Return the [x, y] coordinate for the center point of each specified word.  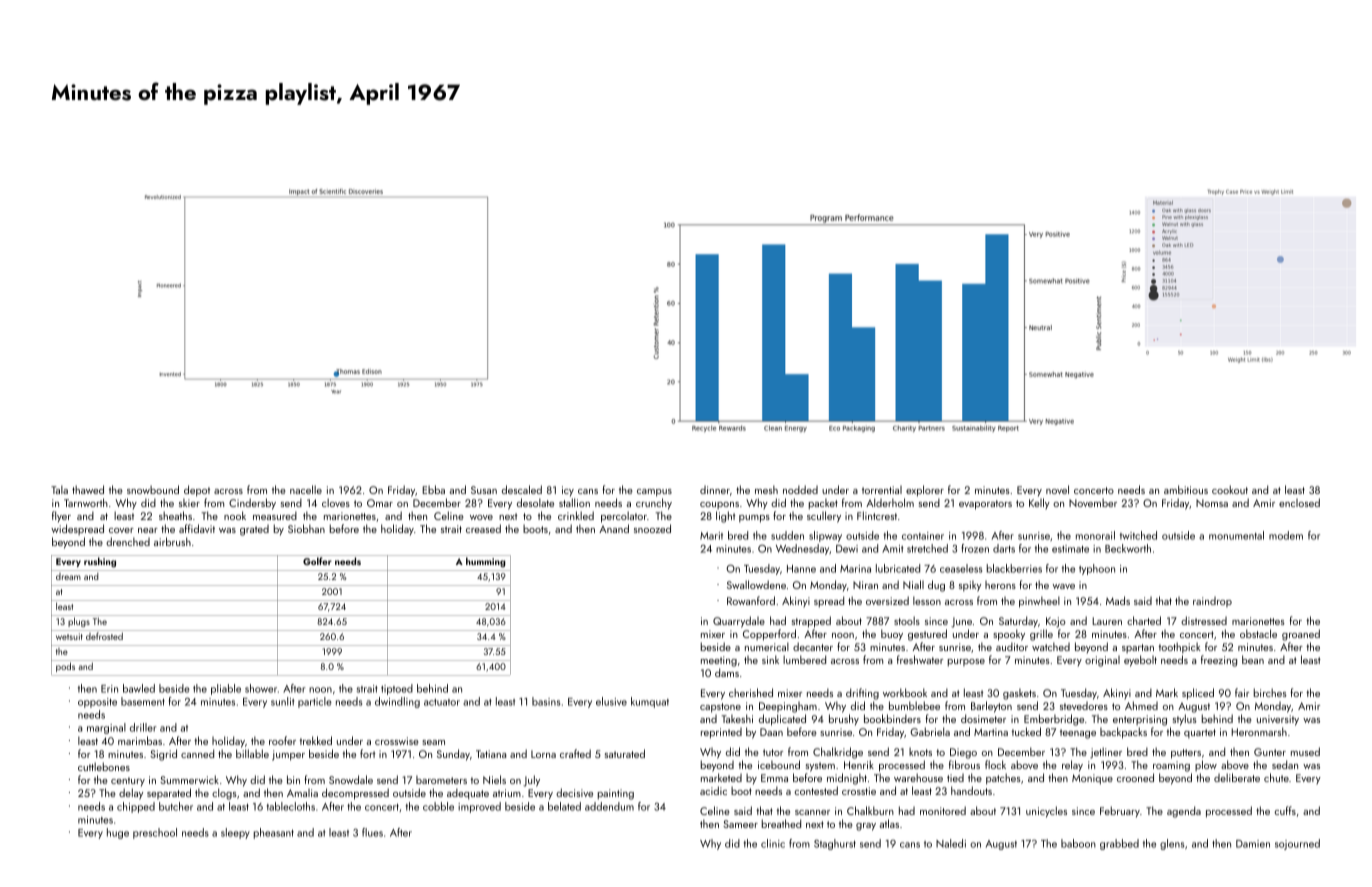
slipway [825, 536]
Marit [711, 536]
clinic [773, 843]
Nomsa [1212, 503]
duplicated [782, 720]
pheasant [274, 833]
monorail [1095, 535]
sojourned [1297, 844]
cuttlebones [104, 766]
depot [197, 491]
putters [1186, 754]
